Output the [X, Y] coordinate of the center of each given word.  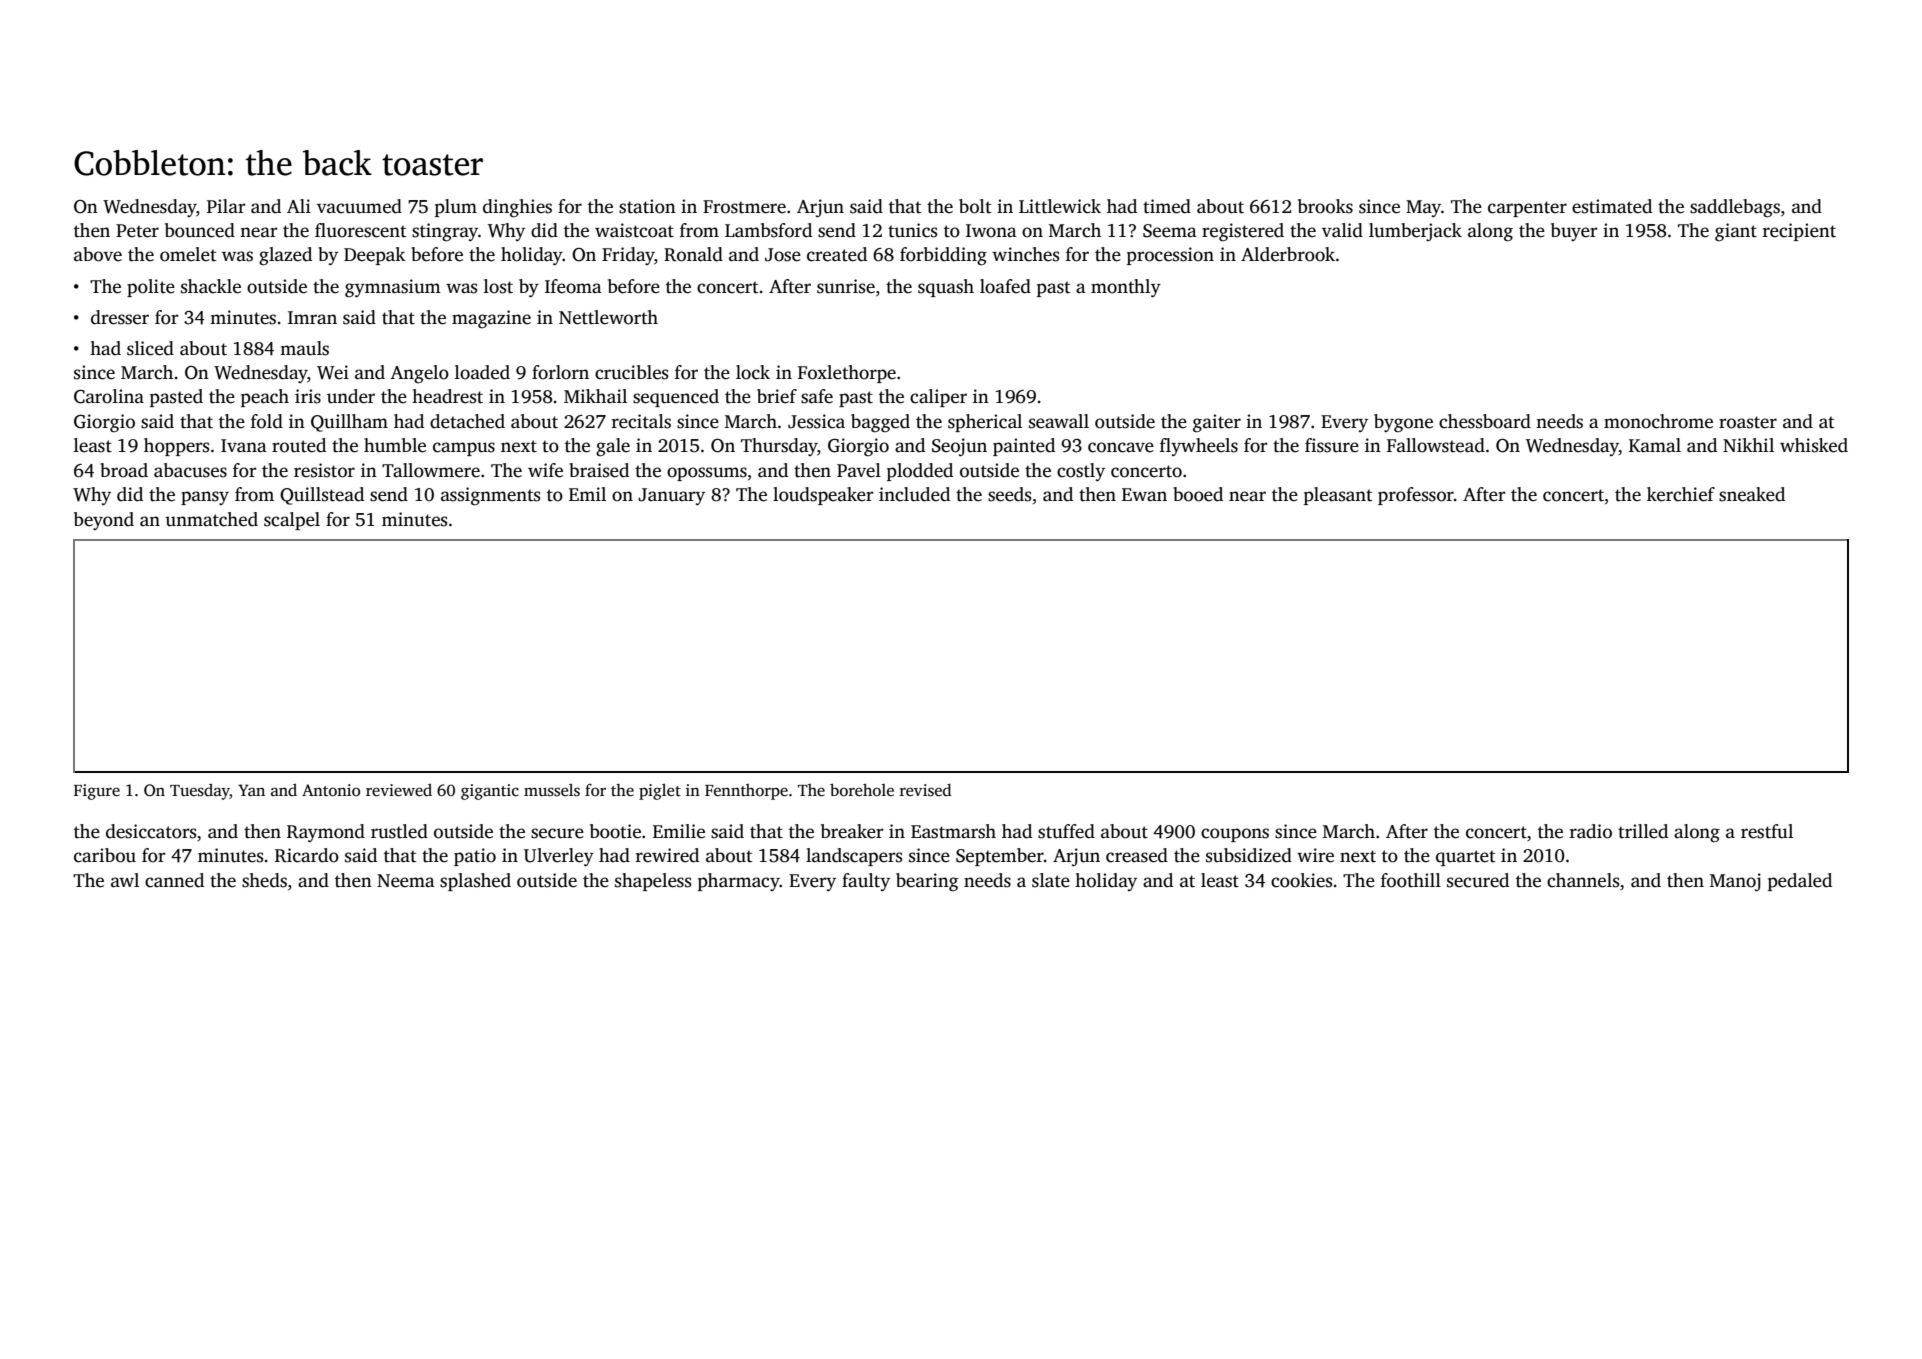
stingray [445, 232]
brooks [1325, 206]
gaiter [1217, 423]
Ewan [1144, 494]
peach [265, 398]
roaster [1748, 422]
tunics [912, 230]
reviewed [399, 790]
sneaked [1752, 494]
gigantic [490, 792]
